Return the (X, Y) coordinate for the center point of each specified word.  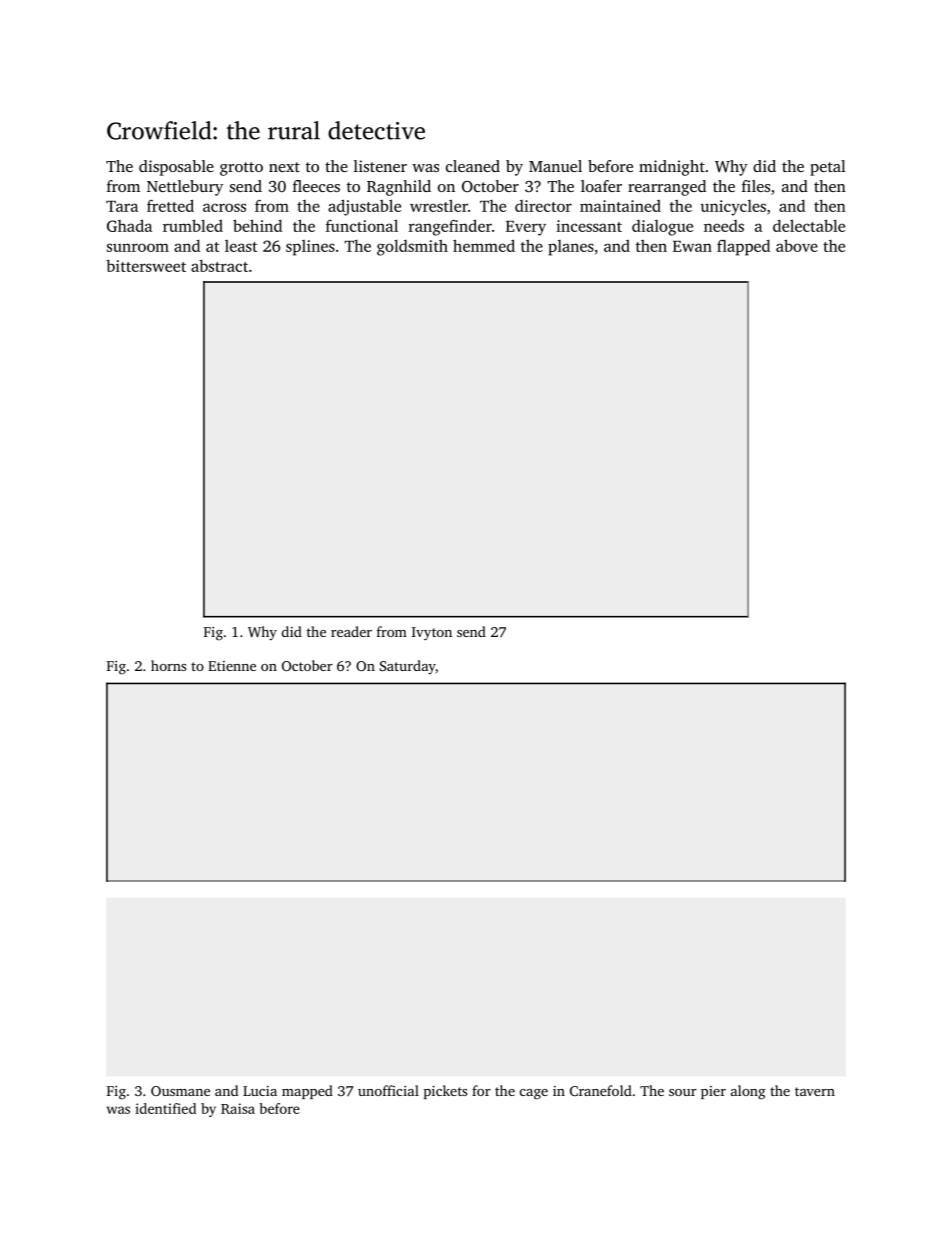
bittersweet (146, 266)
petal (828, 168)
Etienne (232, 666)
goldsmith (412, 247)
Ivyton (432, 633)
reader (351, 631)
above (797, 245)
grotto (241, 169)
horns (168, 665)
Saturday (407, 667)
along (748, 1092)
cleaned (473, 166)
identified (165, 1108)
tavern (815, 1091)
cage (534, 1094)
